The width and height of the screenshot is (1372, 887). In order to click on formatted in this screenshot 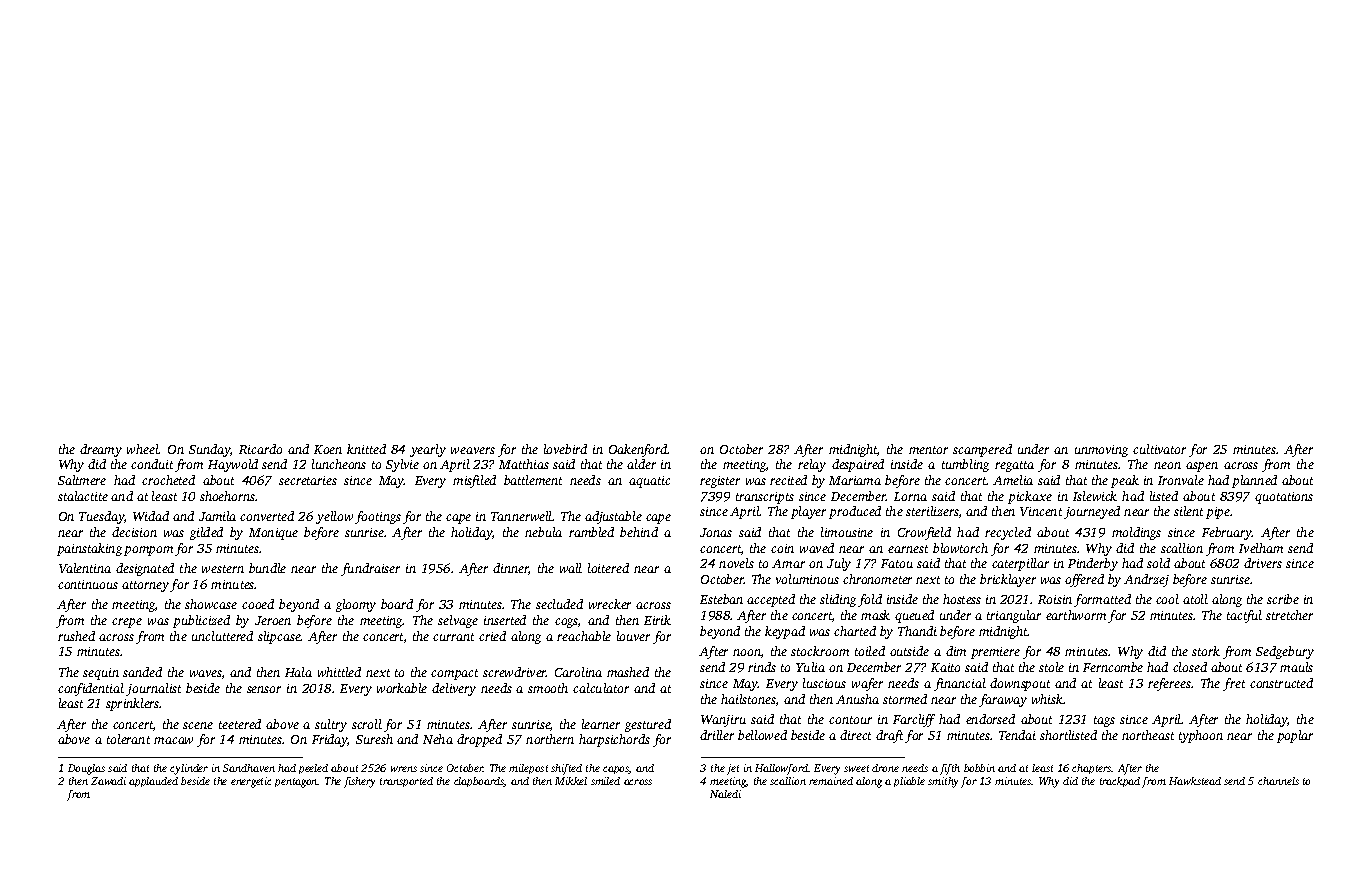, I will do `click(1102, 600)`.
